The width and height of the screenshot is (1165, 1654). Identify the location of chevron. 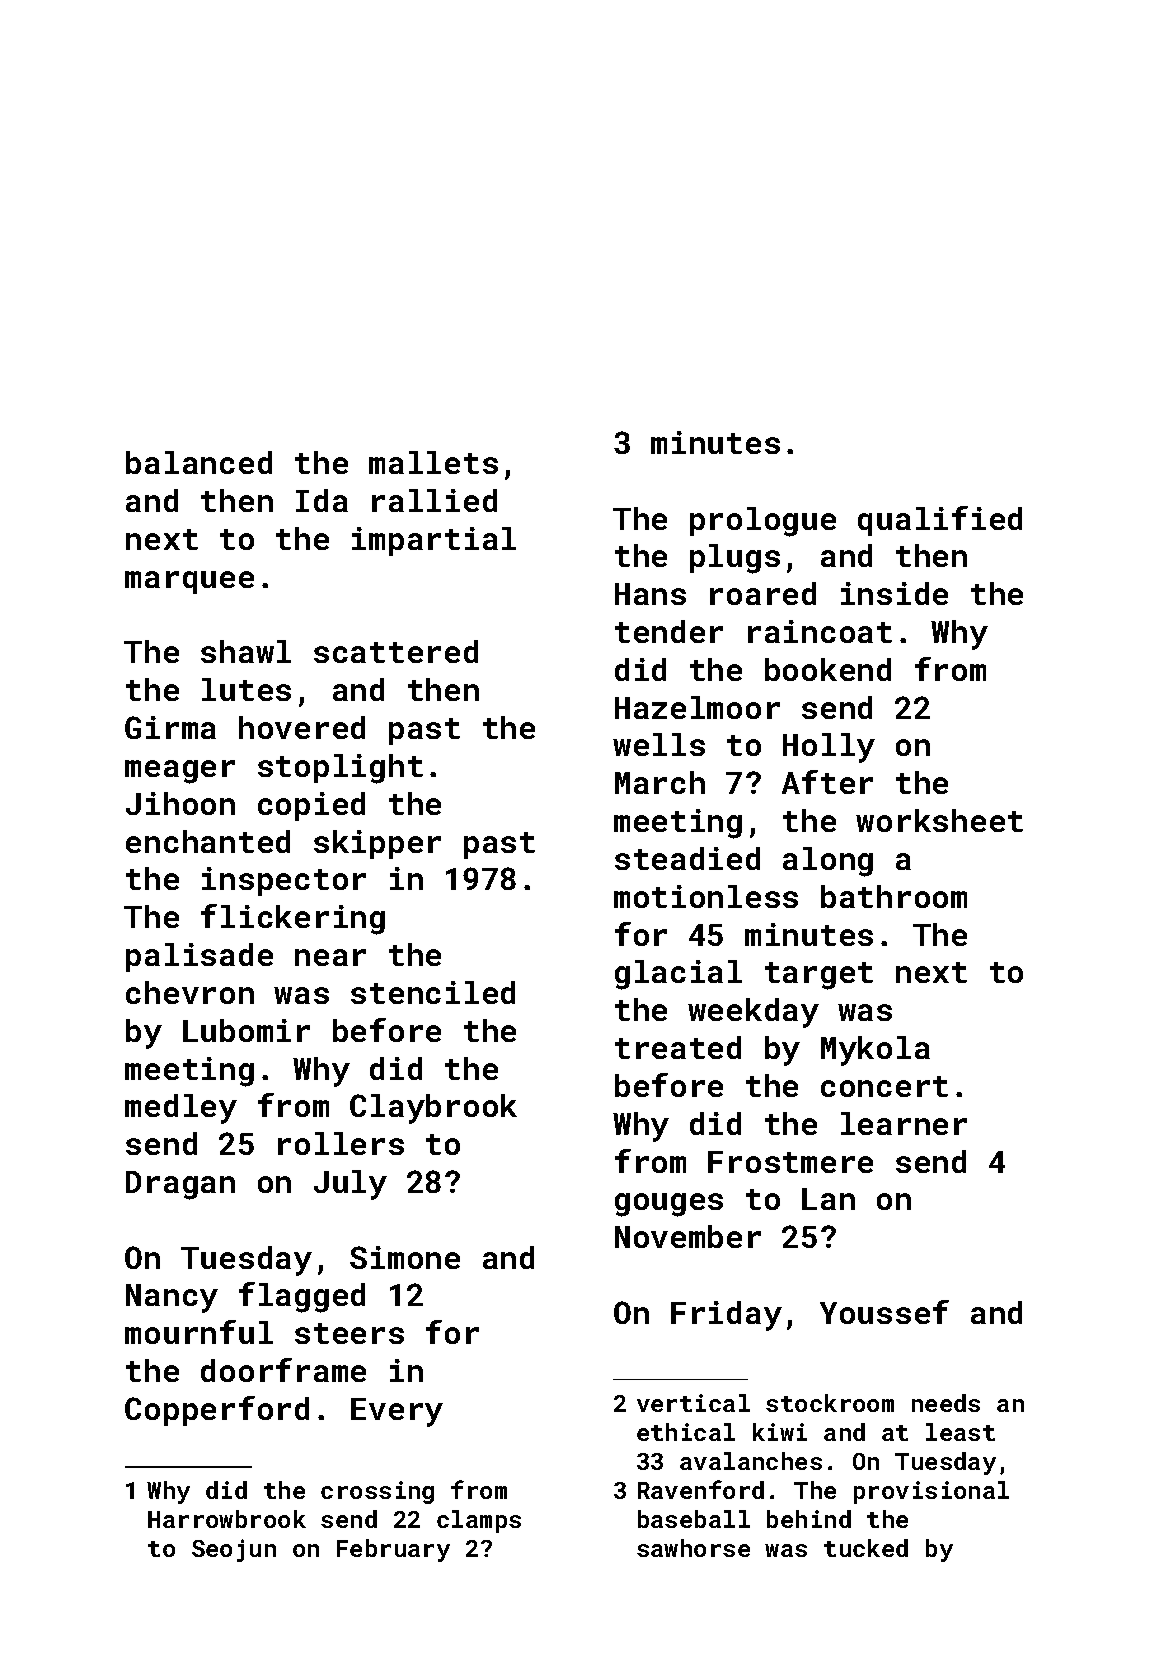
(190, 992).
